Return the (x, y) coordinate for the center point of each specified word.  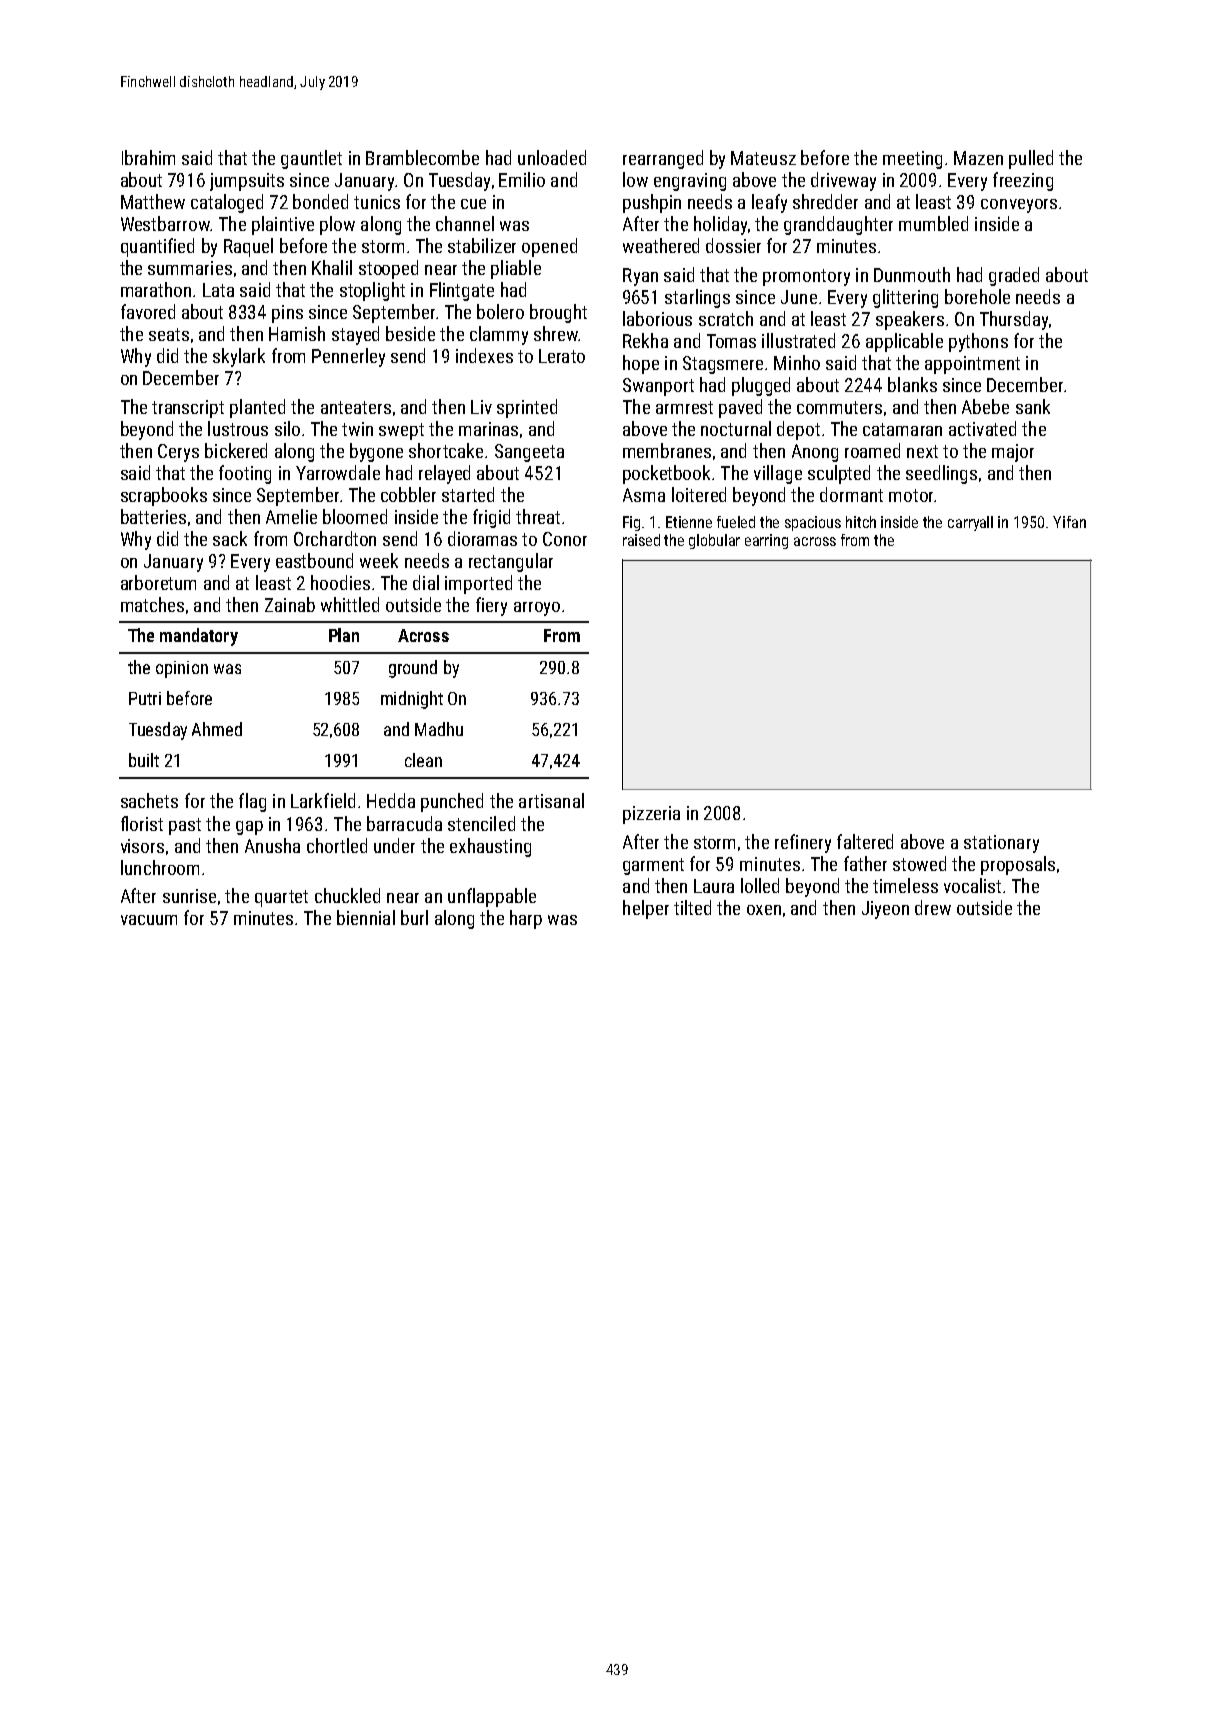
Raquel (248, 247)
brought (558, 313)
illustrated (798, 340)
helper (646, 909)
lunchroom (160, 867)
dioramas (482, 538)
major (1013, 453)
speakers (910, 320)
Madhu (439, 729)
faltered (865, 841)
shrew (556, 333)
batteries (153, 516)
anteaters (356, 407)
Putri (145, 698)
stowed (919, 863)
